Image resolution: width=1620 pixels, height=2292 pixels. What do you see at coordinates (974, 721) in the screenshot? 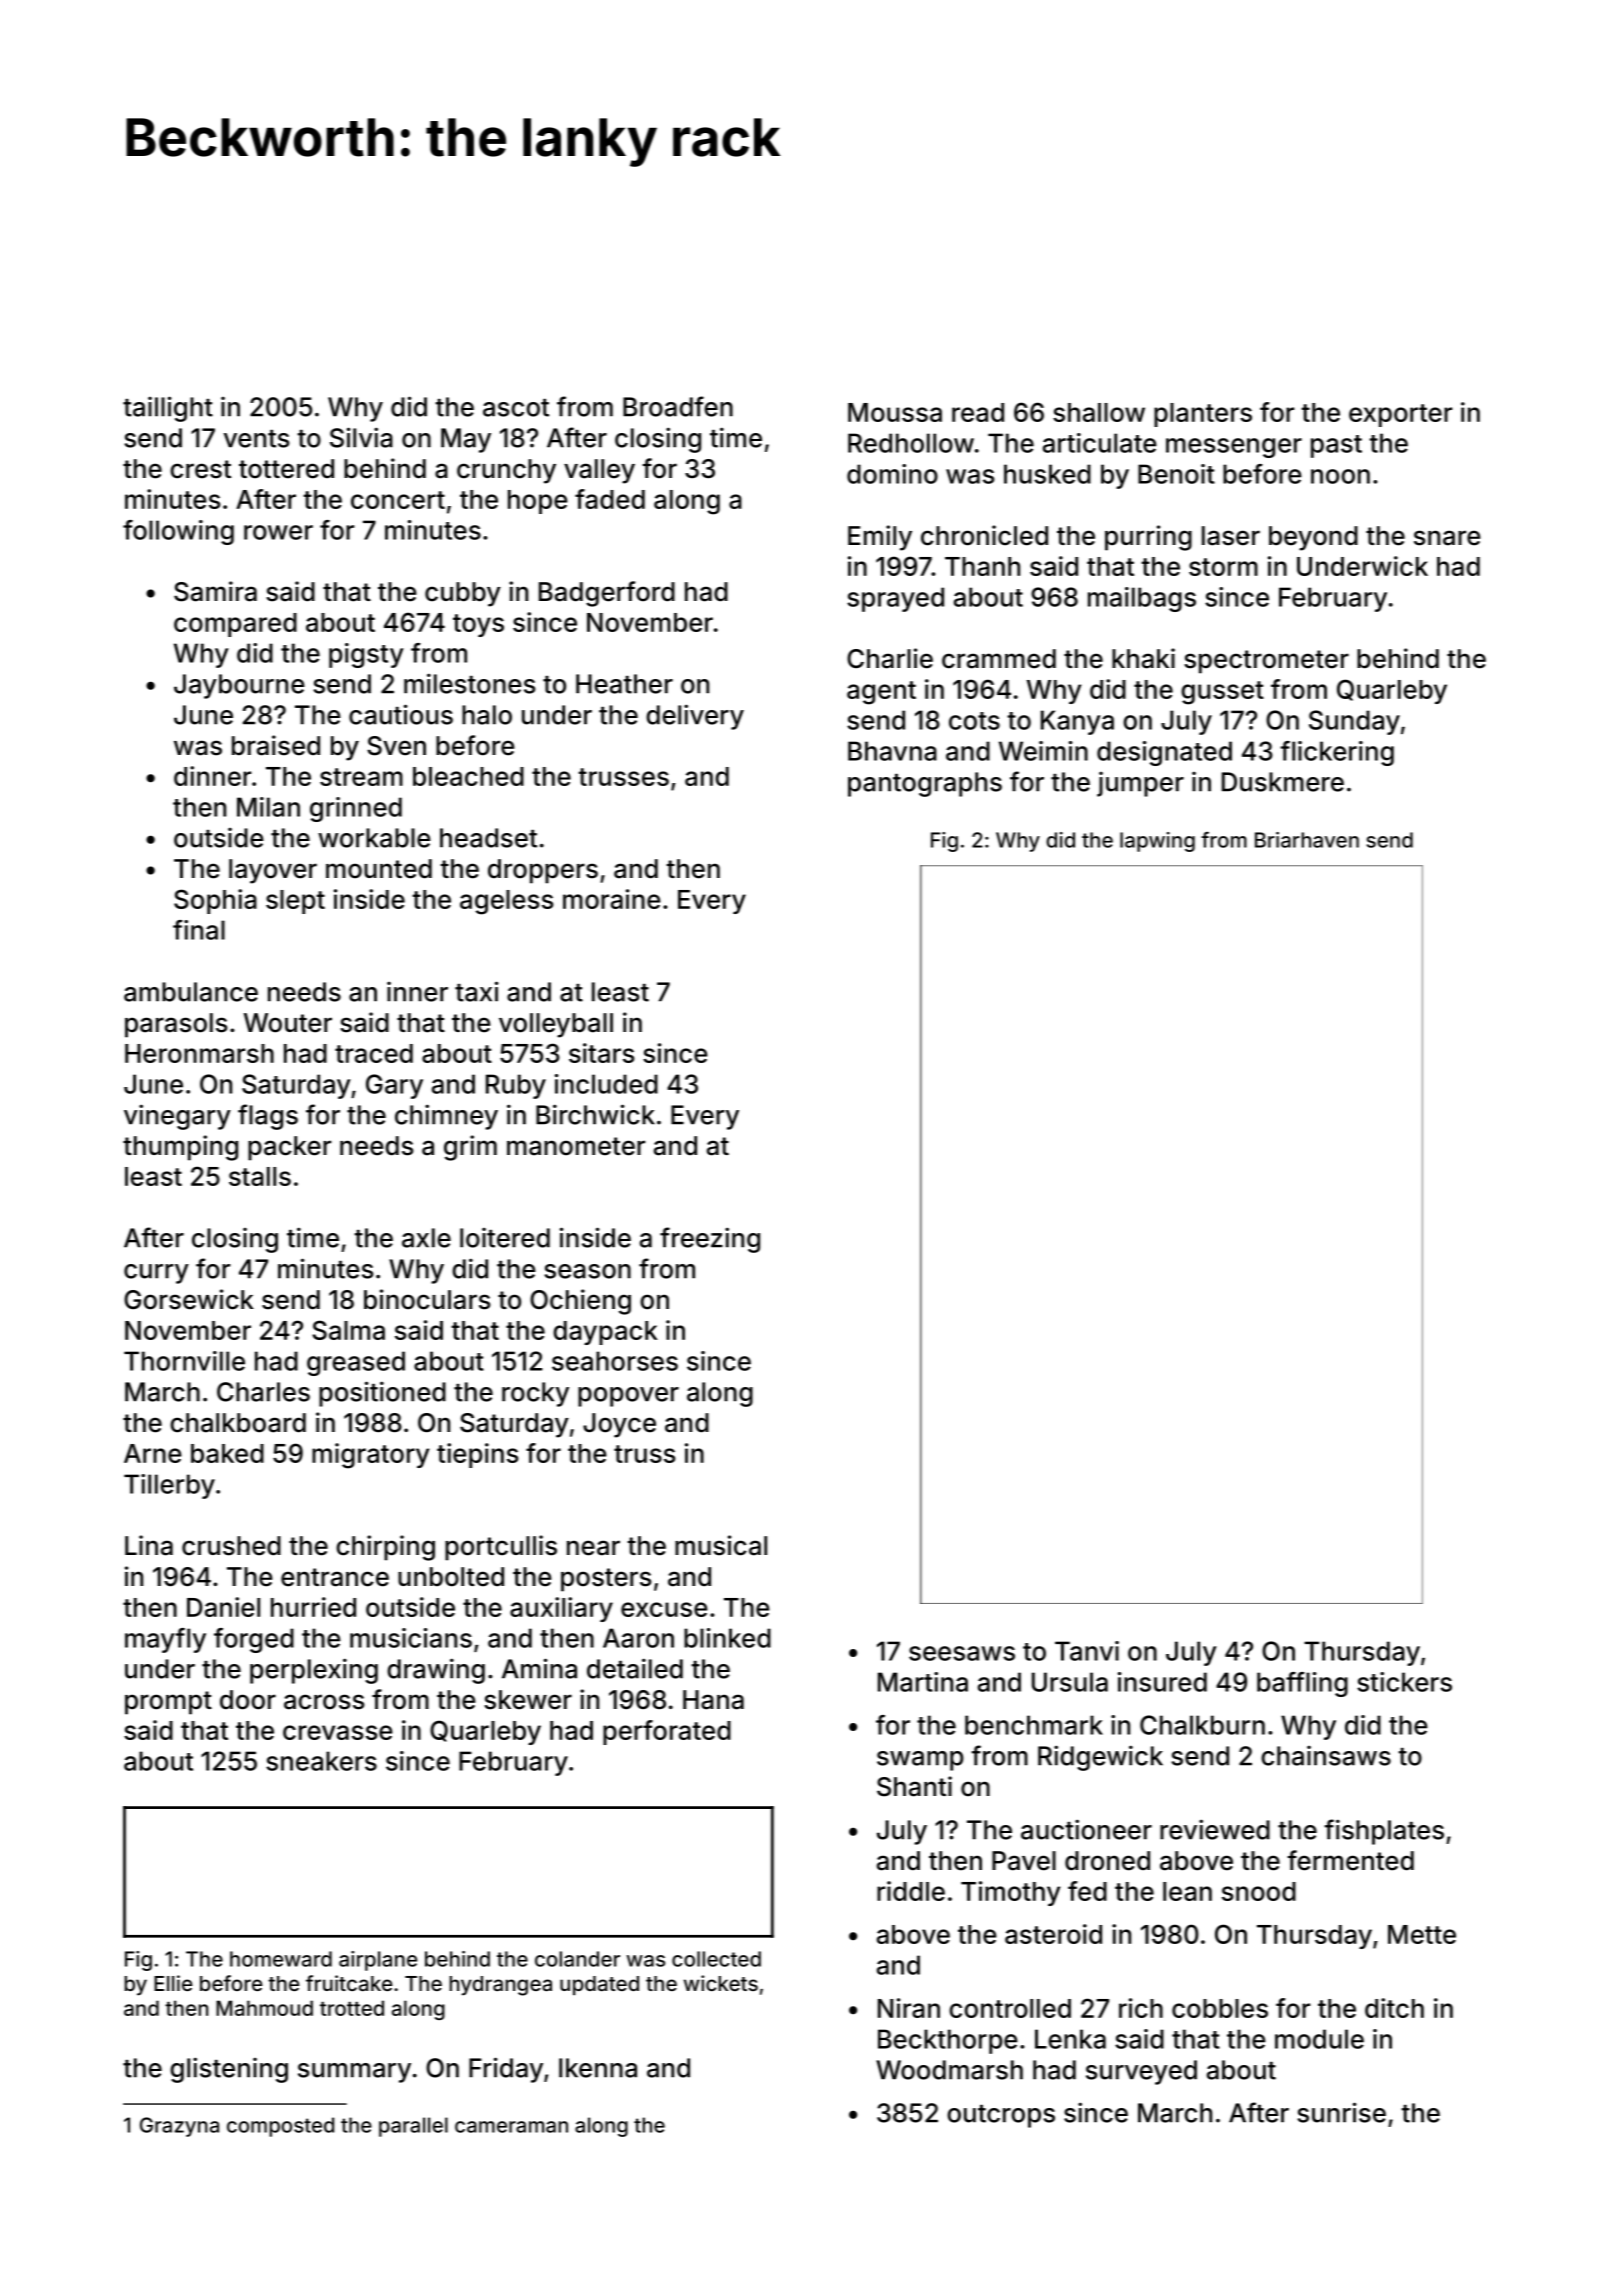
I see `cots` at bounding box center [974, 721].
